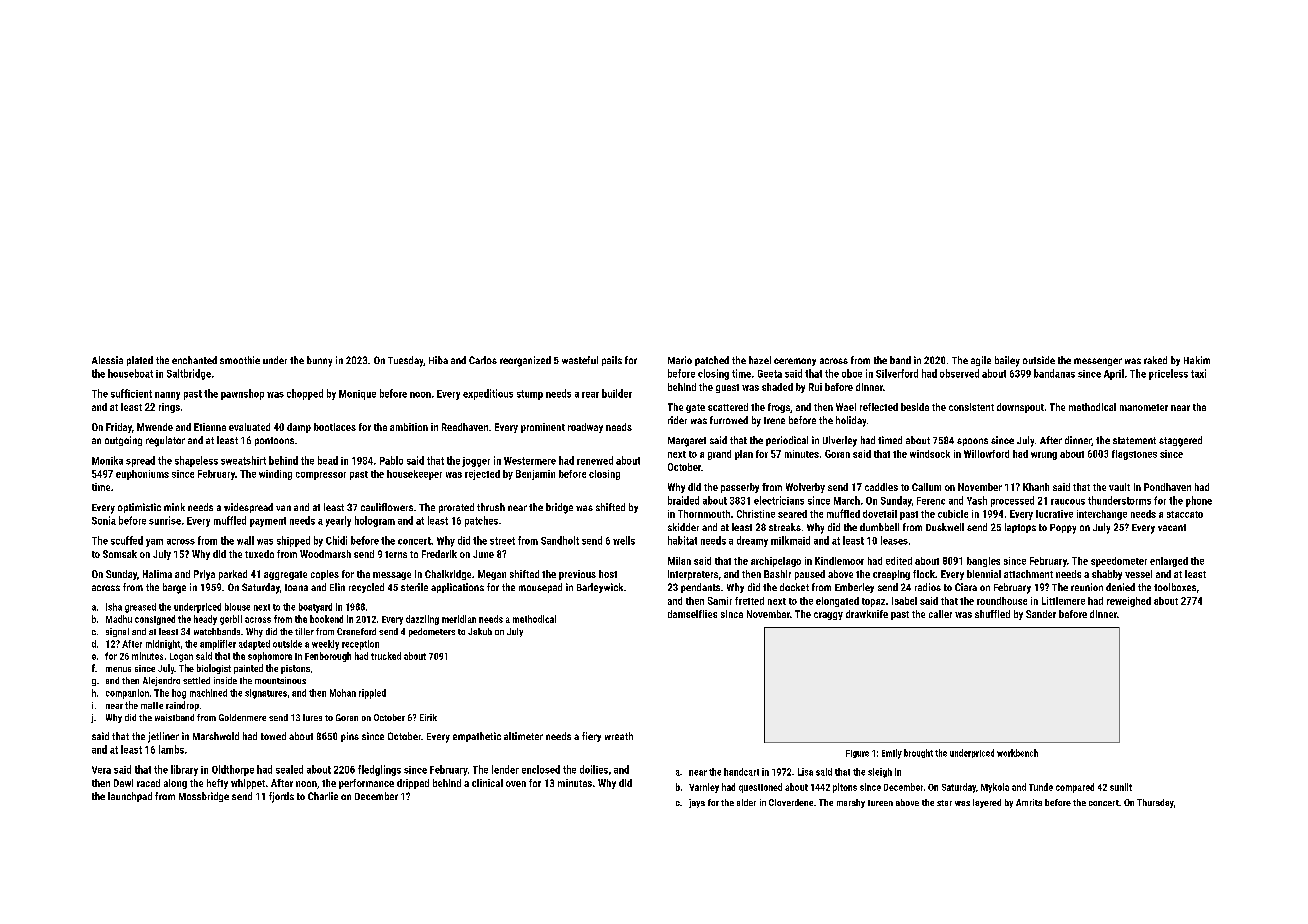 The width and height of the page is (1308, 924). I want to click on smoothie, so click(240, 360).
